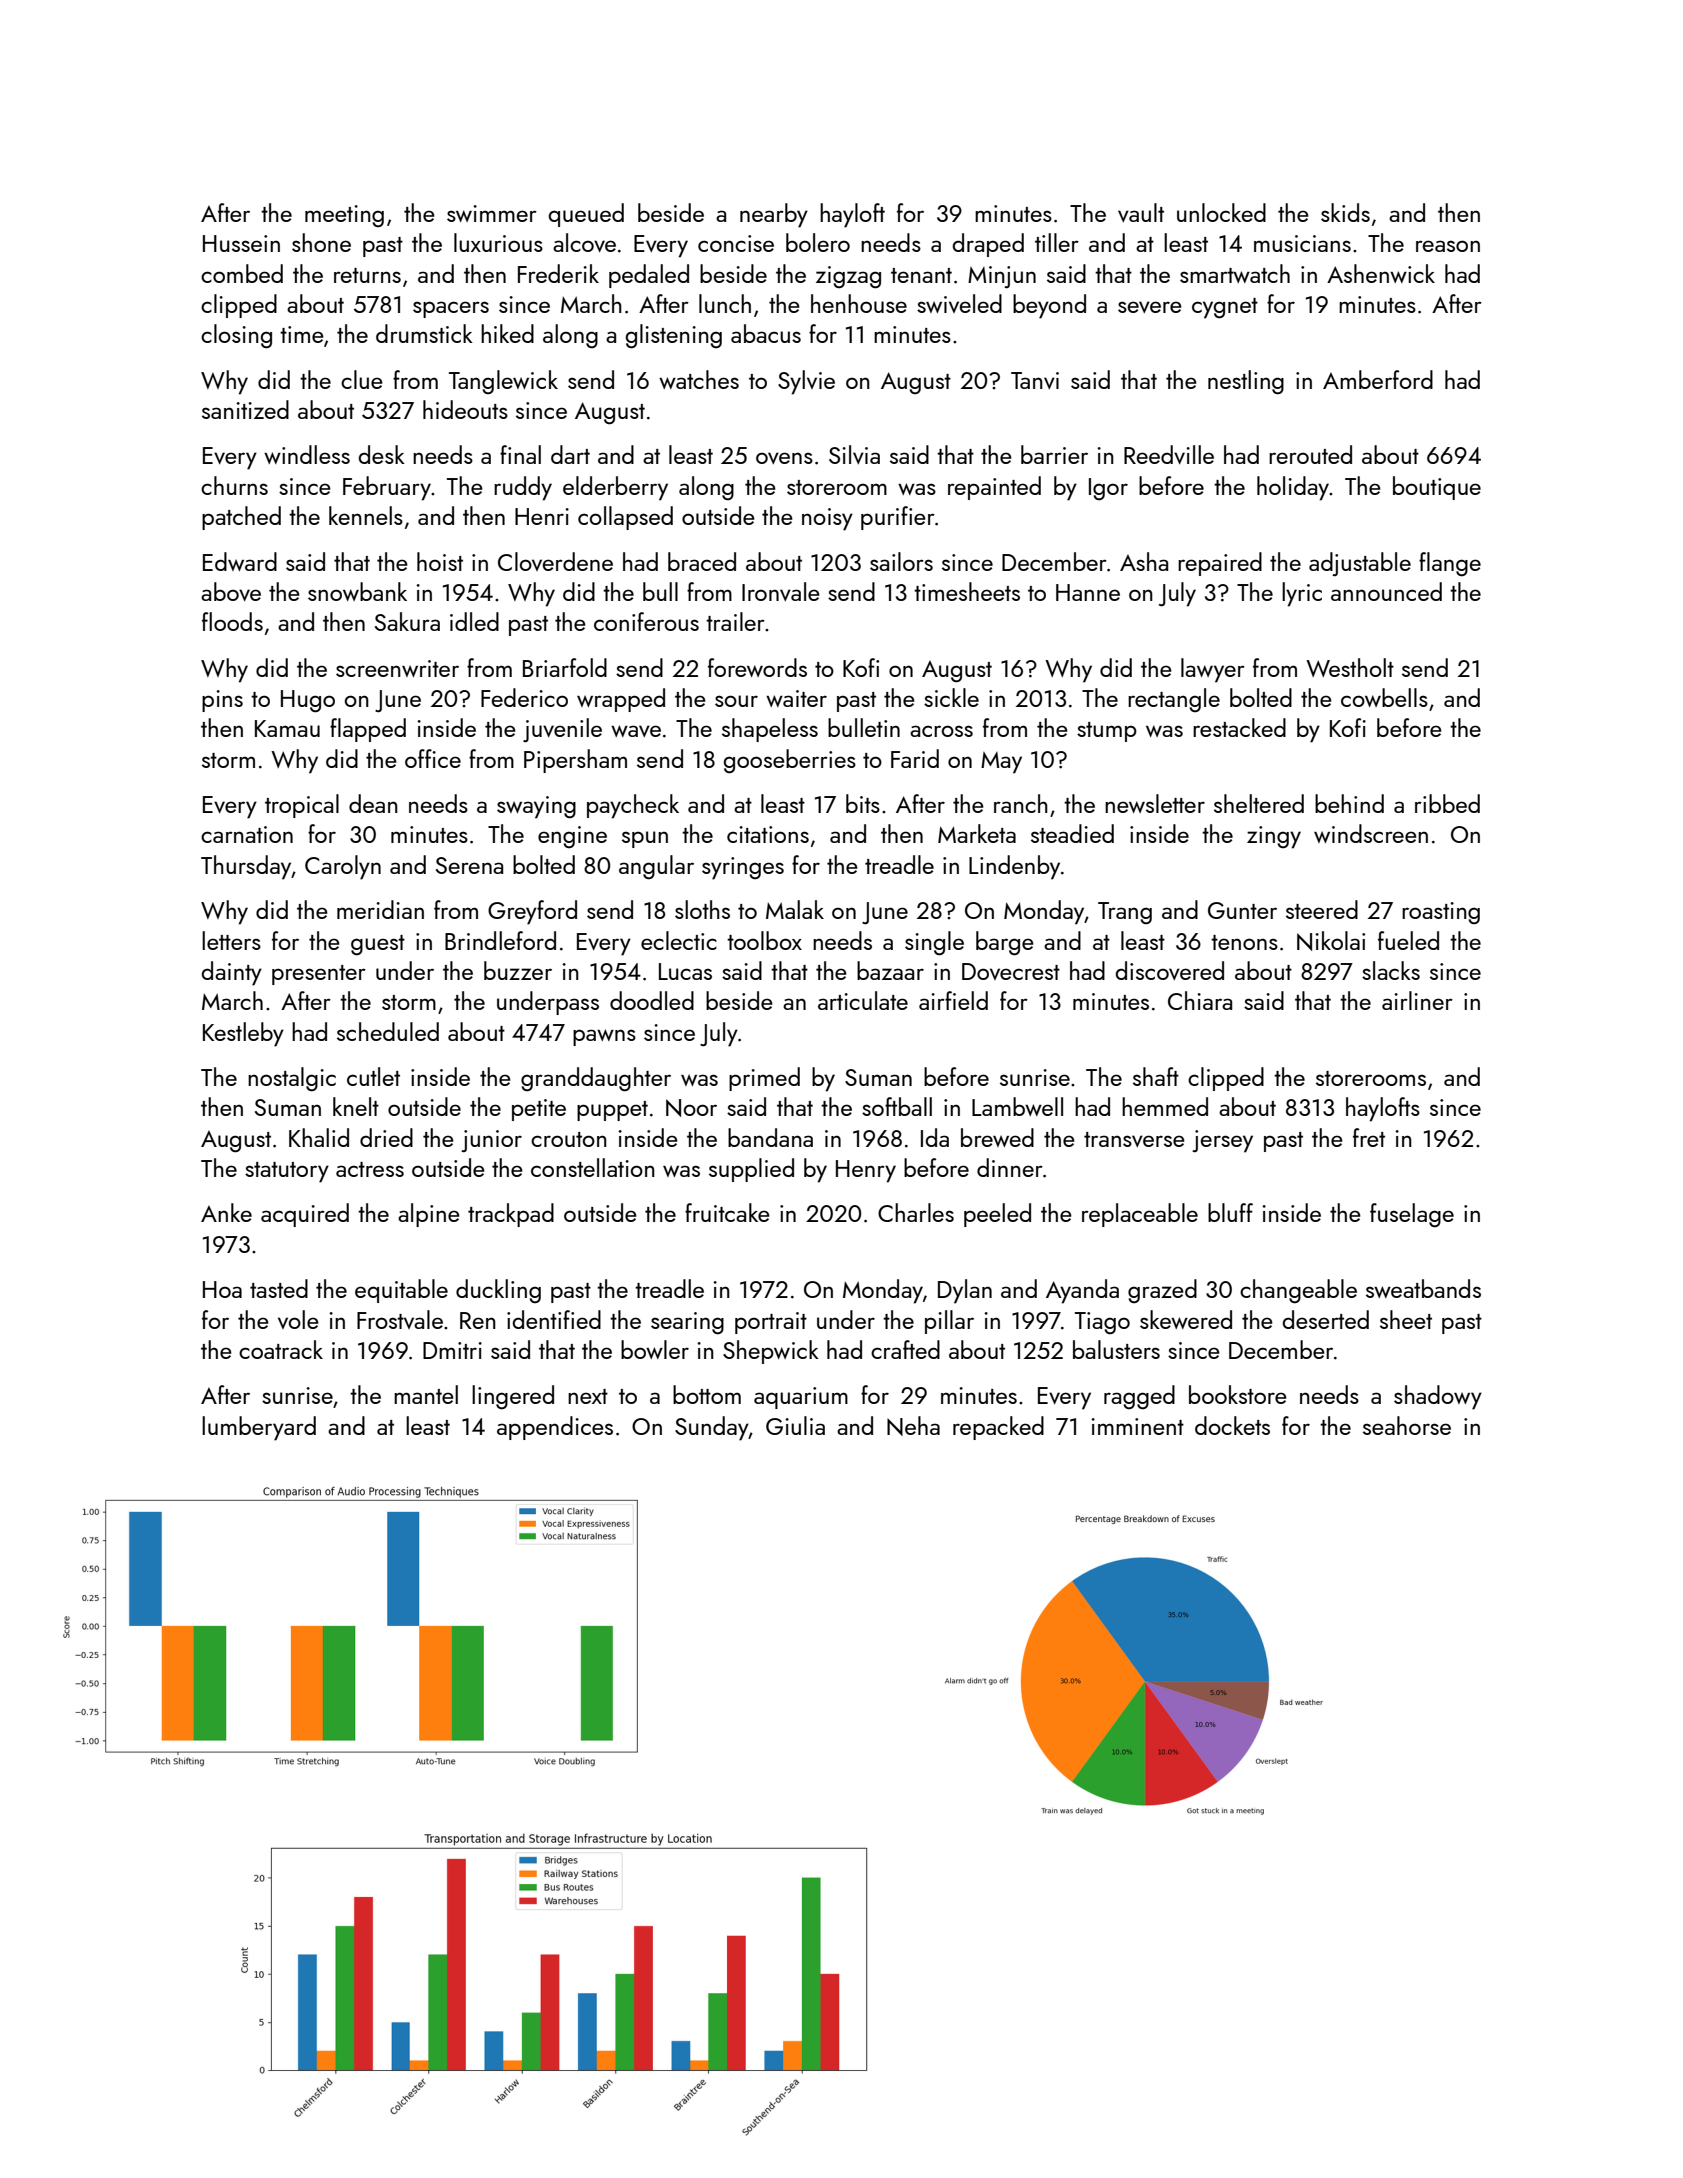 The width and height of the screenshot is (1683, 2178). What do you see at coordinates (1345, 212) in the screenshot?
I see `skids` at bounding box center [1345, 212].
